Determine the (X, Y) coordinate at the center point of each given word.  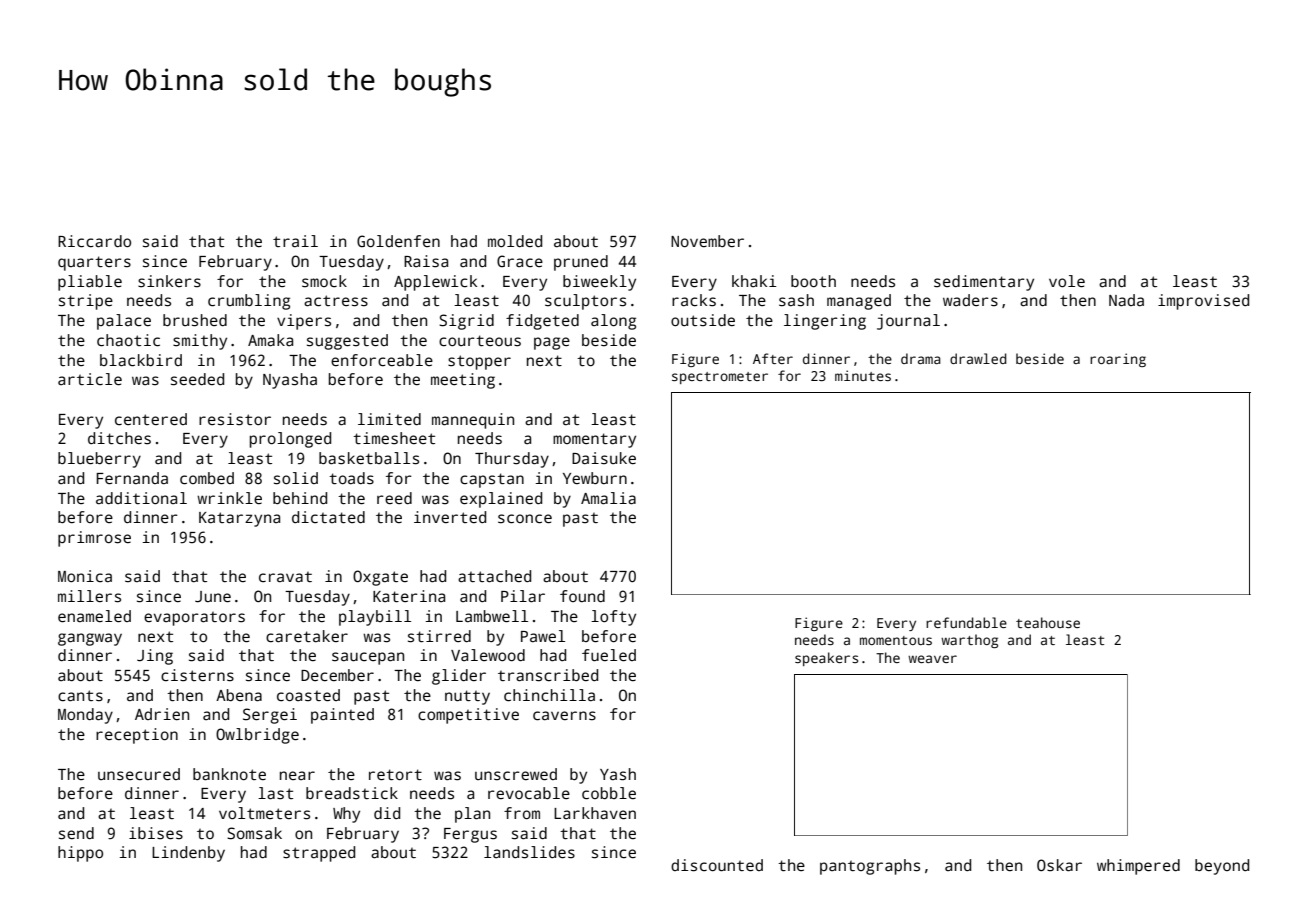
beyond (1222, 867)
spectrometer (720, 378)
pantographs (870, 867)
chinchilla (549, 695)
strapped (319, 854)
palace (124, 322)
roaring (1118, 360)
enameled (94, 616)
